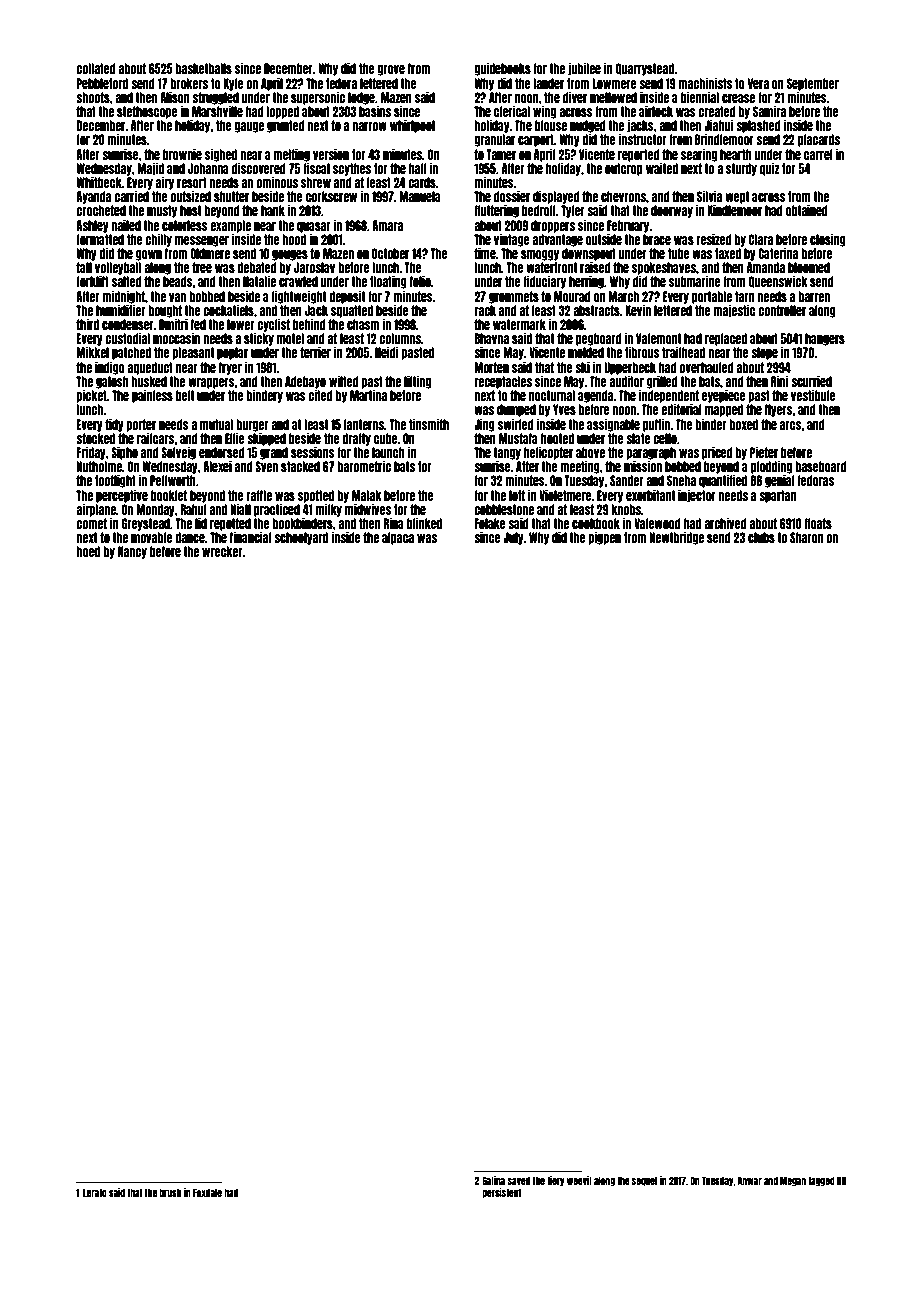 This document has height=1308, width=924. I want to click on alpaca, so click(398, 538).
